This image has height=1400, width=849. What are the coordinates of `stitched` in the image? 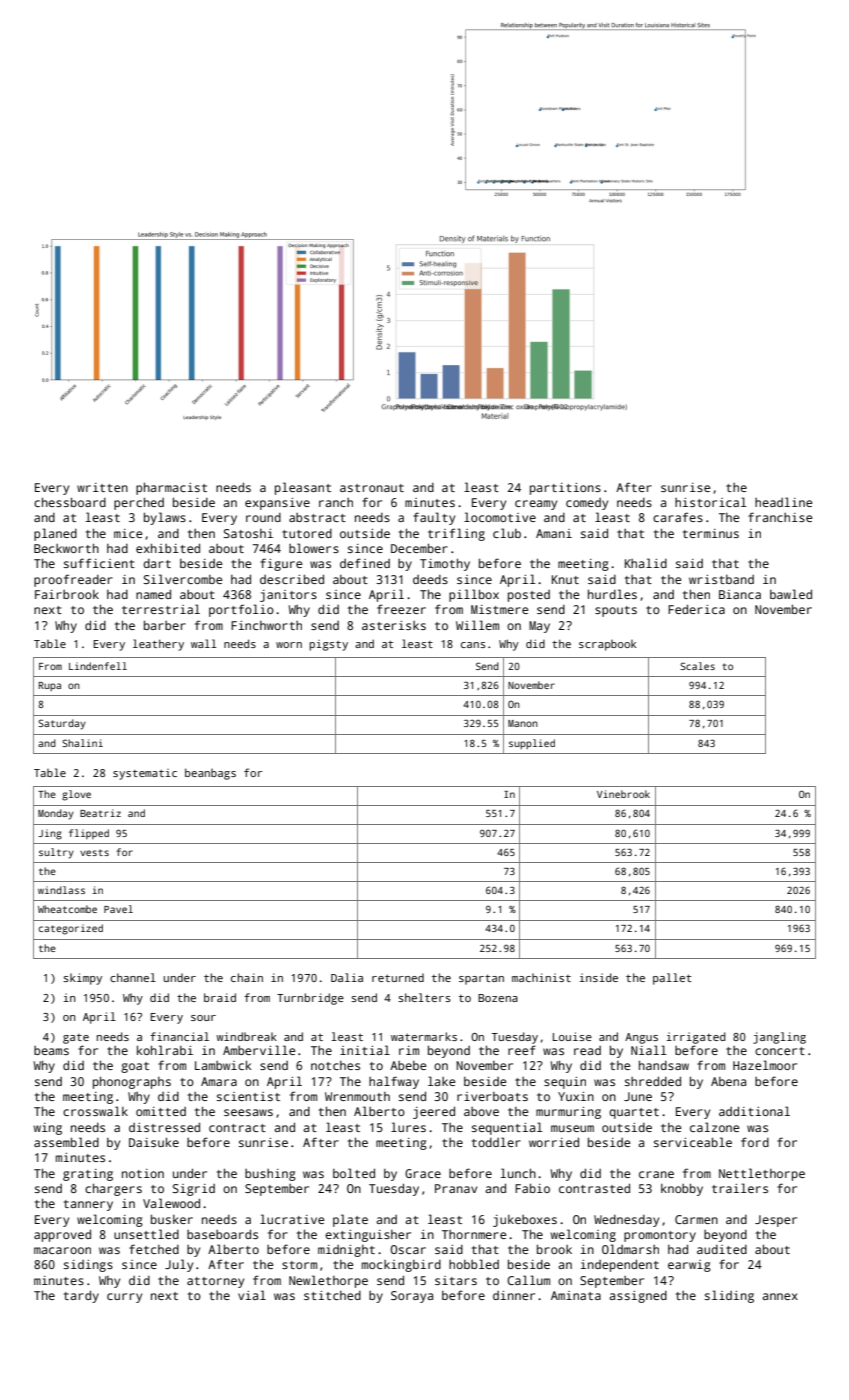 It's located at (332, 1295).
